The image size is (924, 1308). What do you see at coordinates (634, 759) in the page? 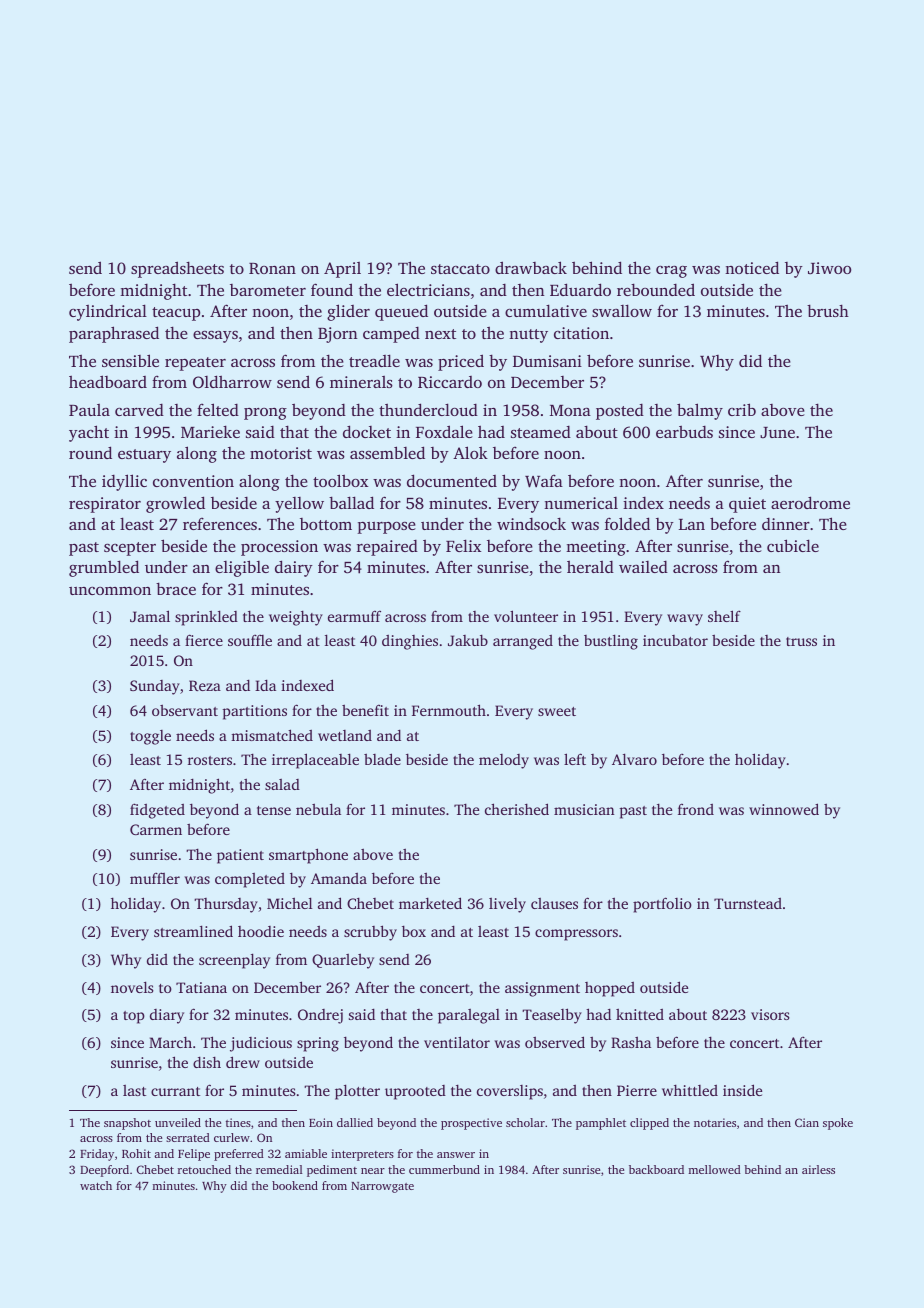
I see `Alvaro` at bounding box center [634, 759].
